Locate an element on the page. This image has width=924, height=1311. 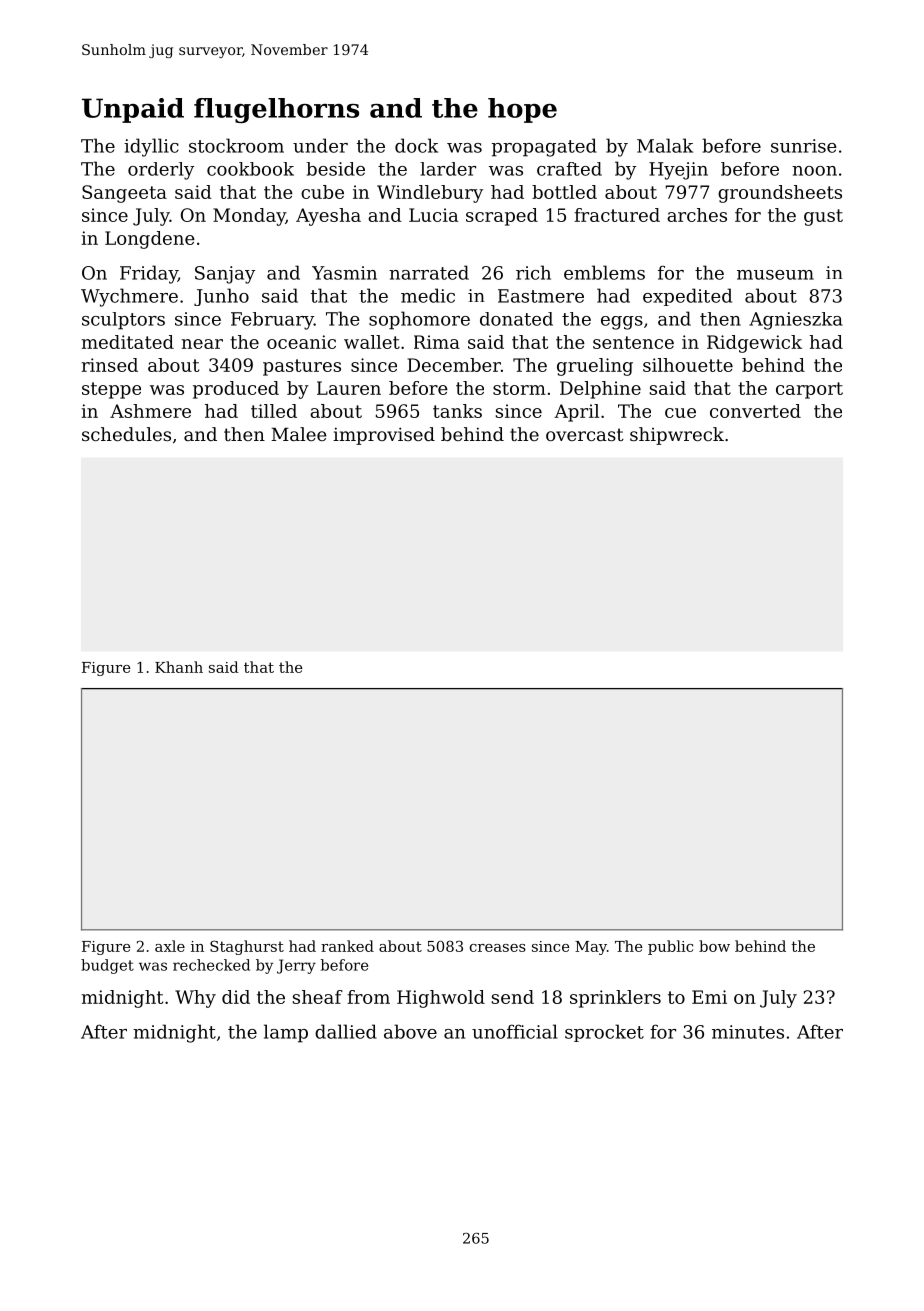
flugelhorns is located at coordinates (276, 110).
